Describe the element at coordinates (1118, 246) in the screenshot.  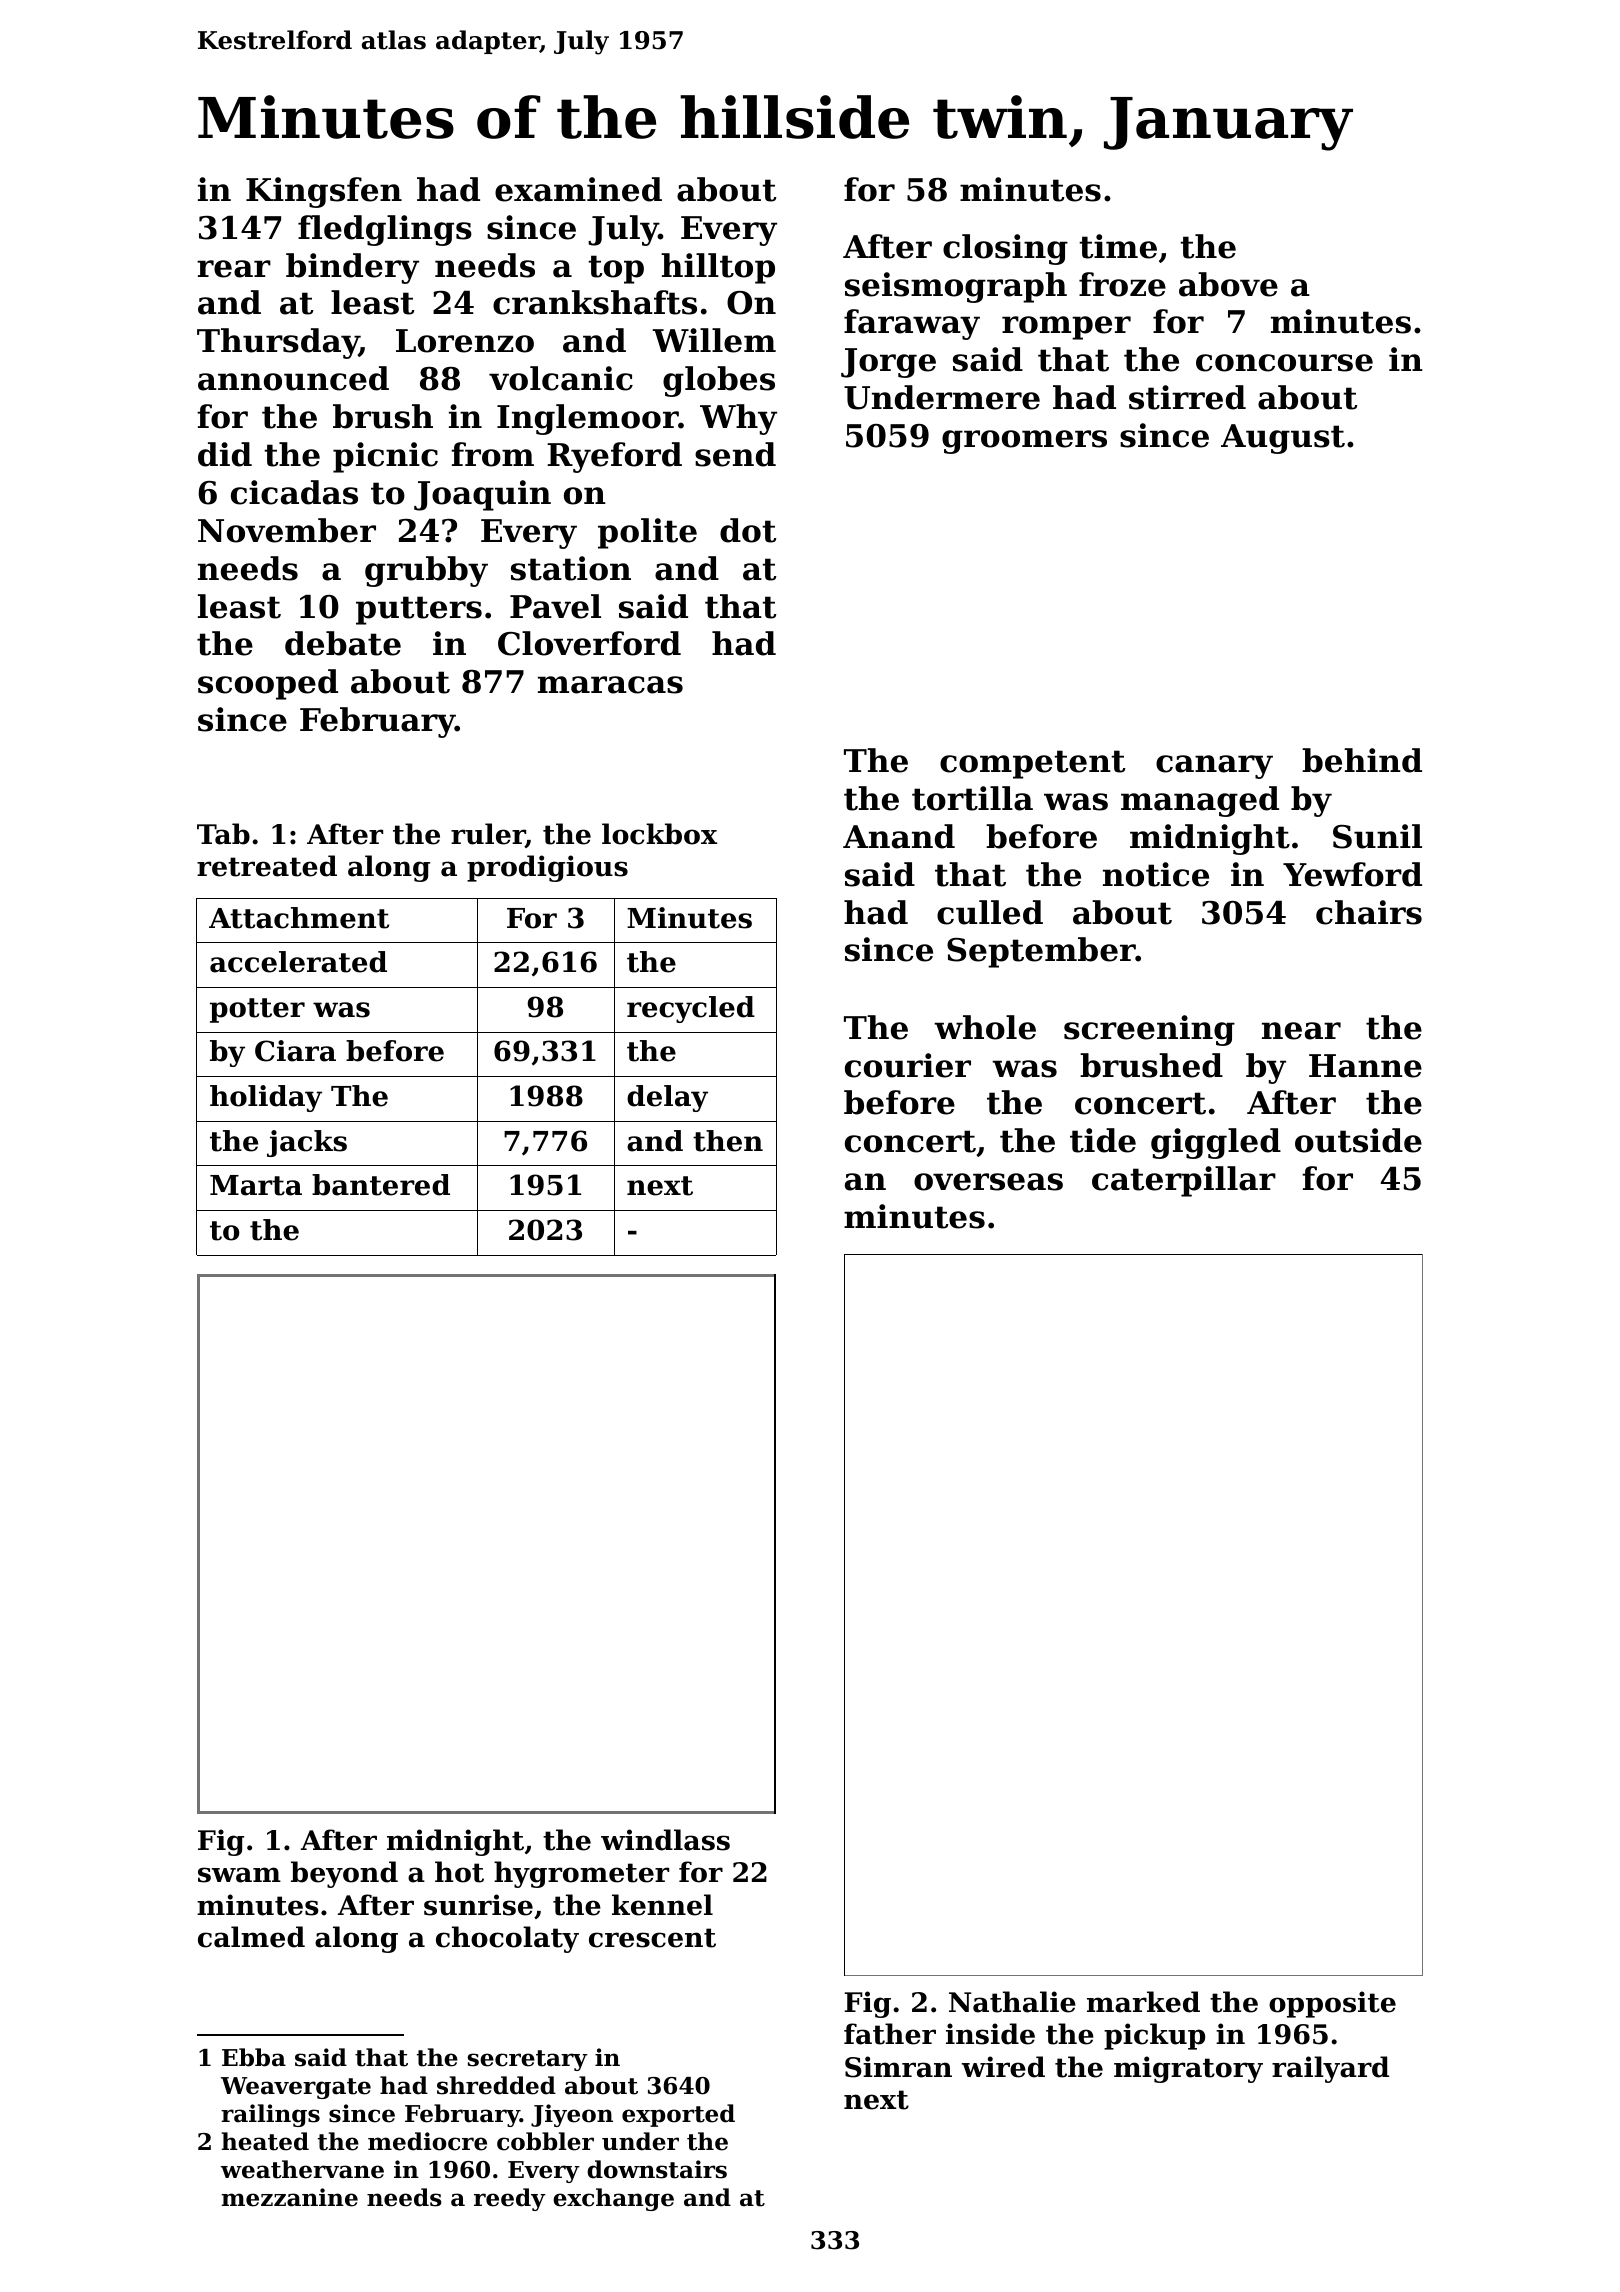
I see `time` at that location.
